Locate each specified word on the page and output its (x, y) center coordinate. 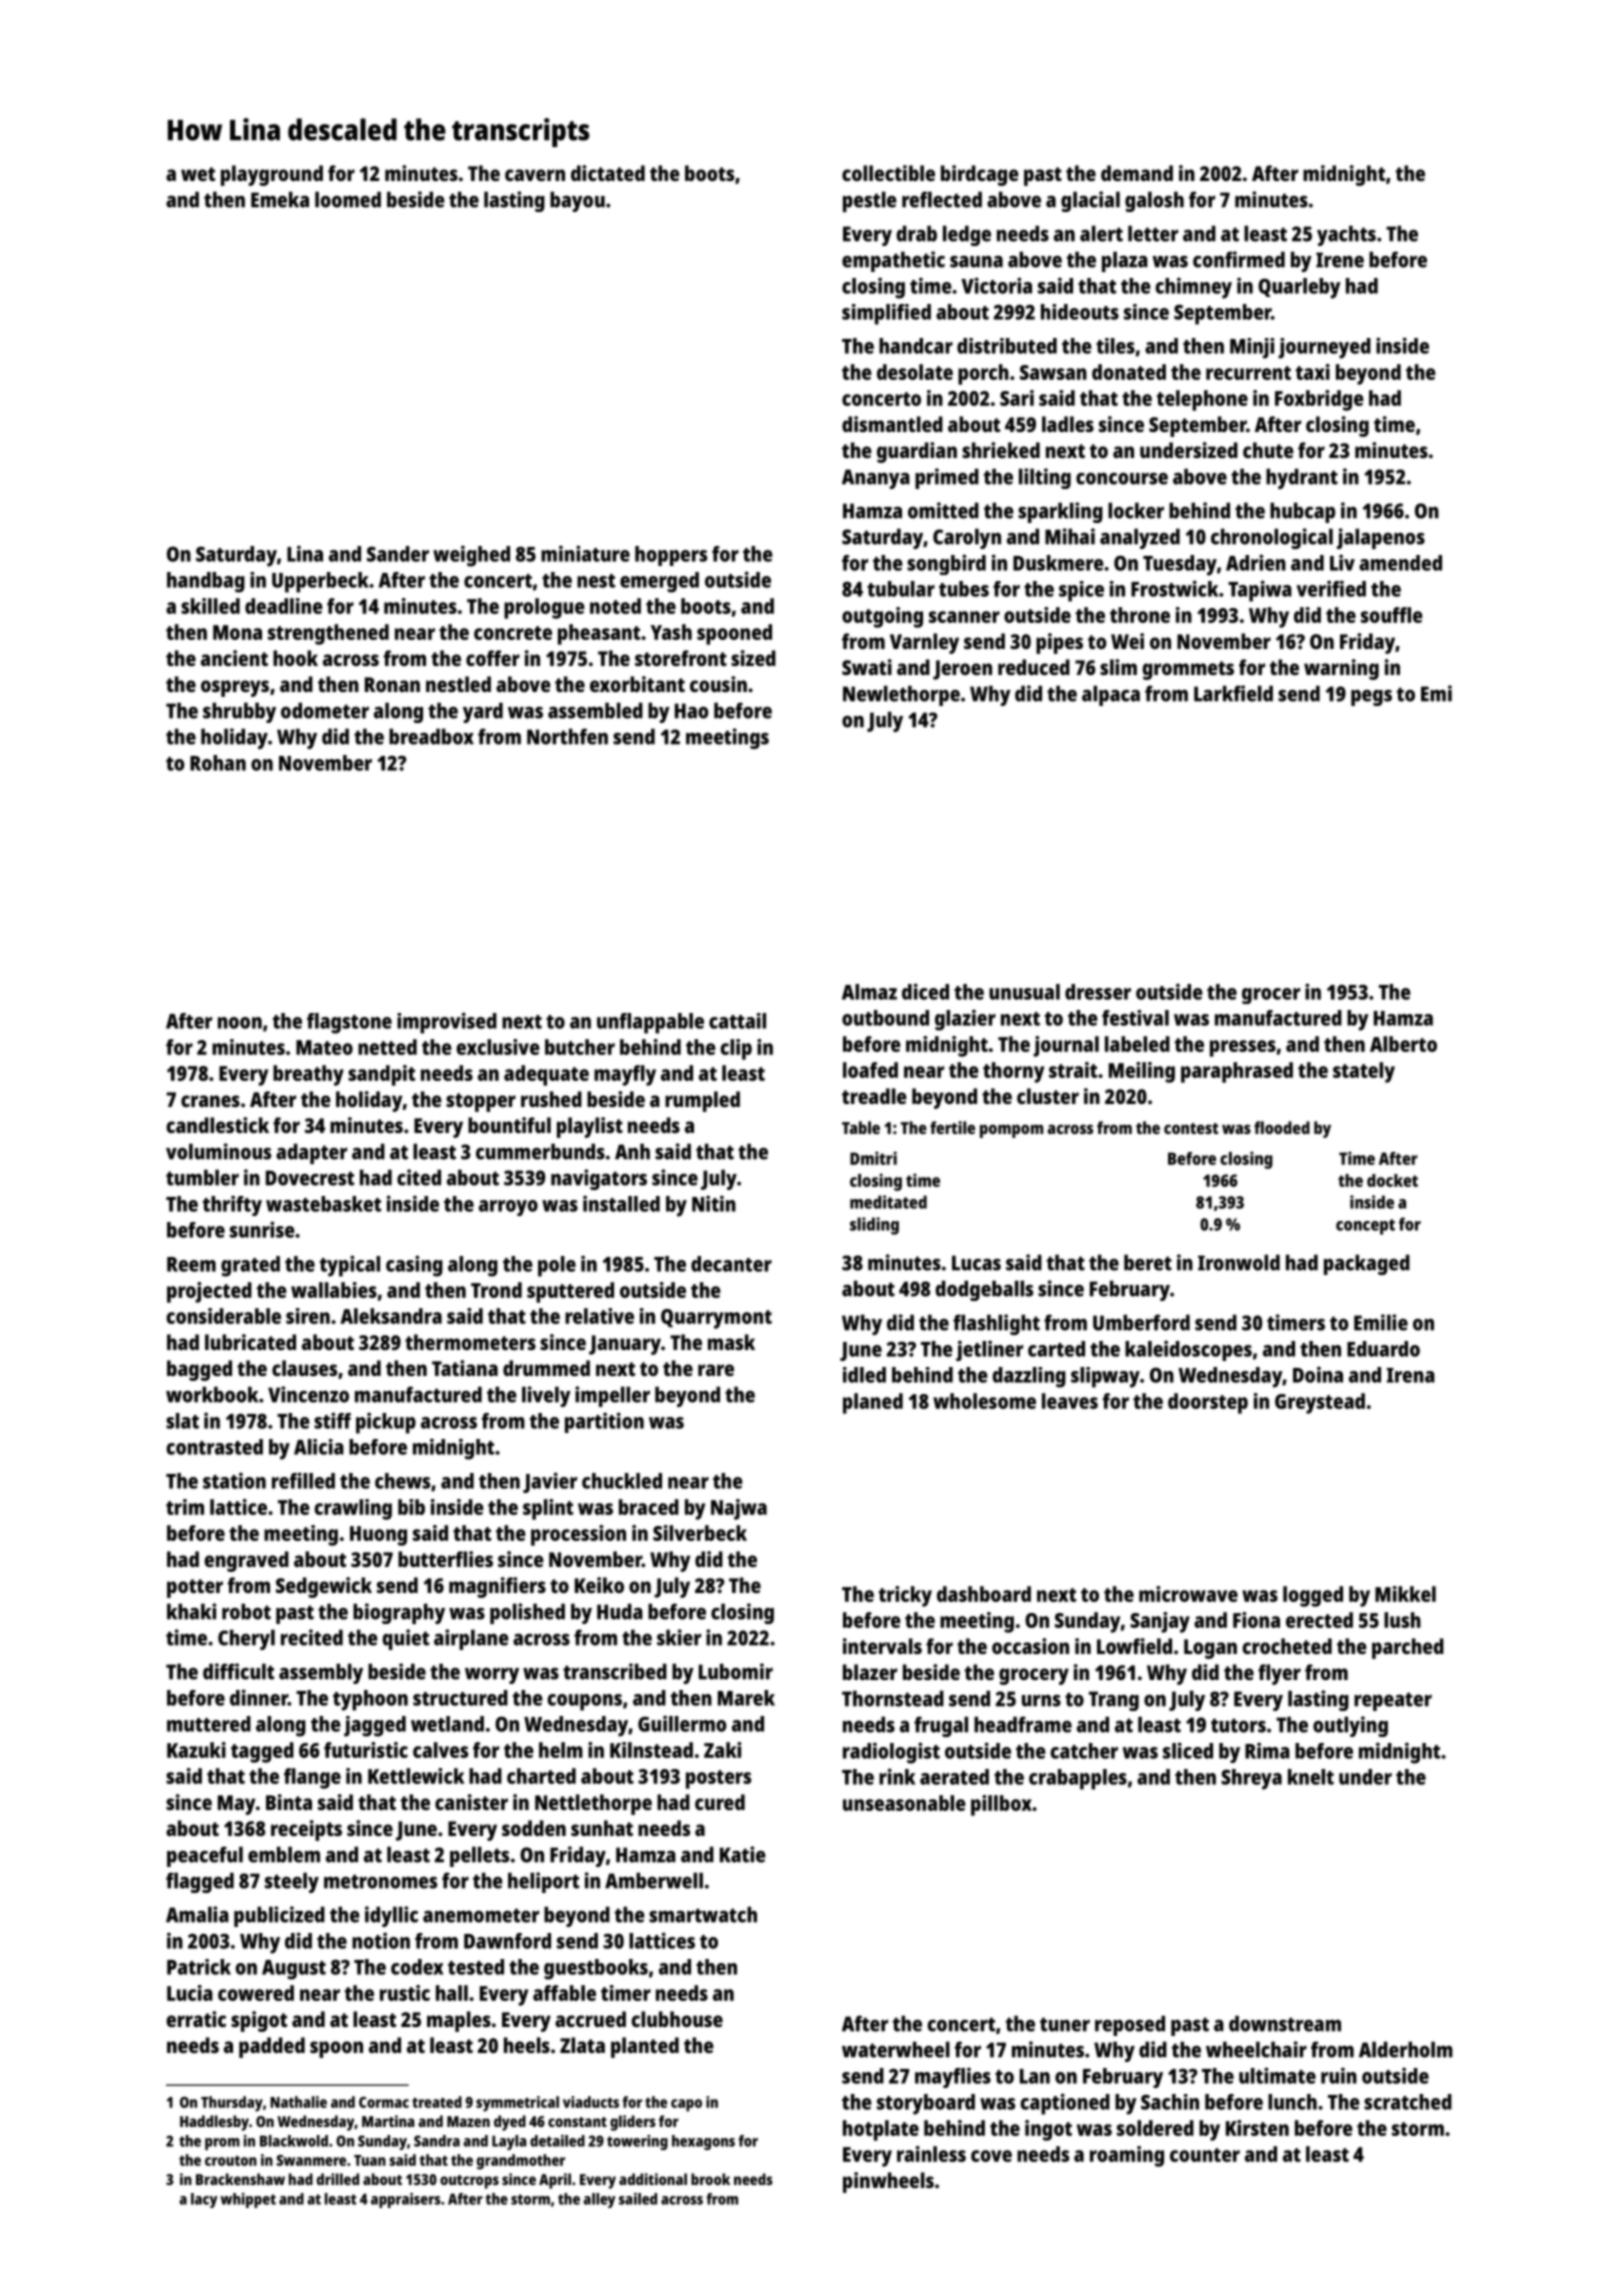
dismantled (892, 424)
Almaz (869, 992)
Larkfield (1233, 693)
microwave (1188, 1594)
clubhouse (677, 2019)
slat (182, 1421)
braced (649, 1507)
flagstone (349, 1023)
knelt (1311, 1777)
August (294, 1970)
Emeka (280, 199)
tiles (1115, 346)
